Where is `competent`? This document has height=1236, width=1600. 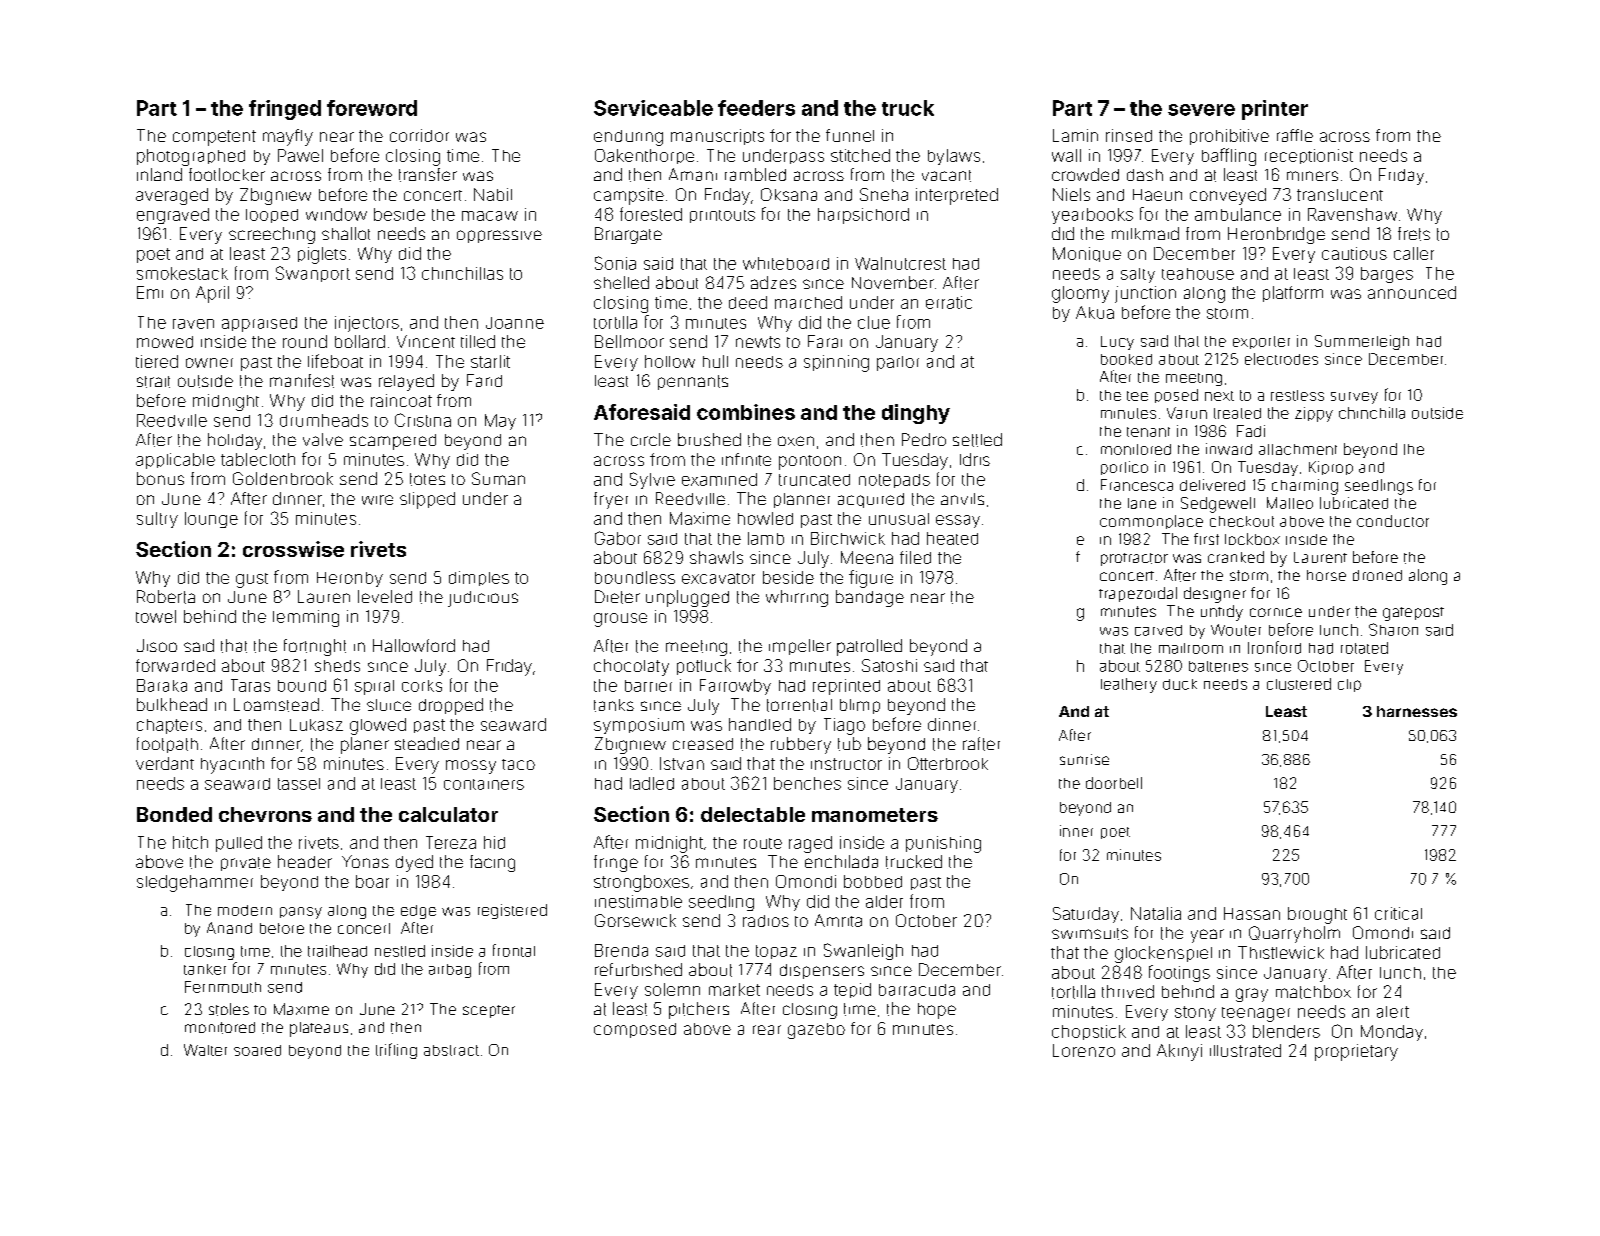
competent is located at coordinates (214, 138).
